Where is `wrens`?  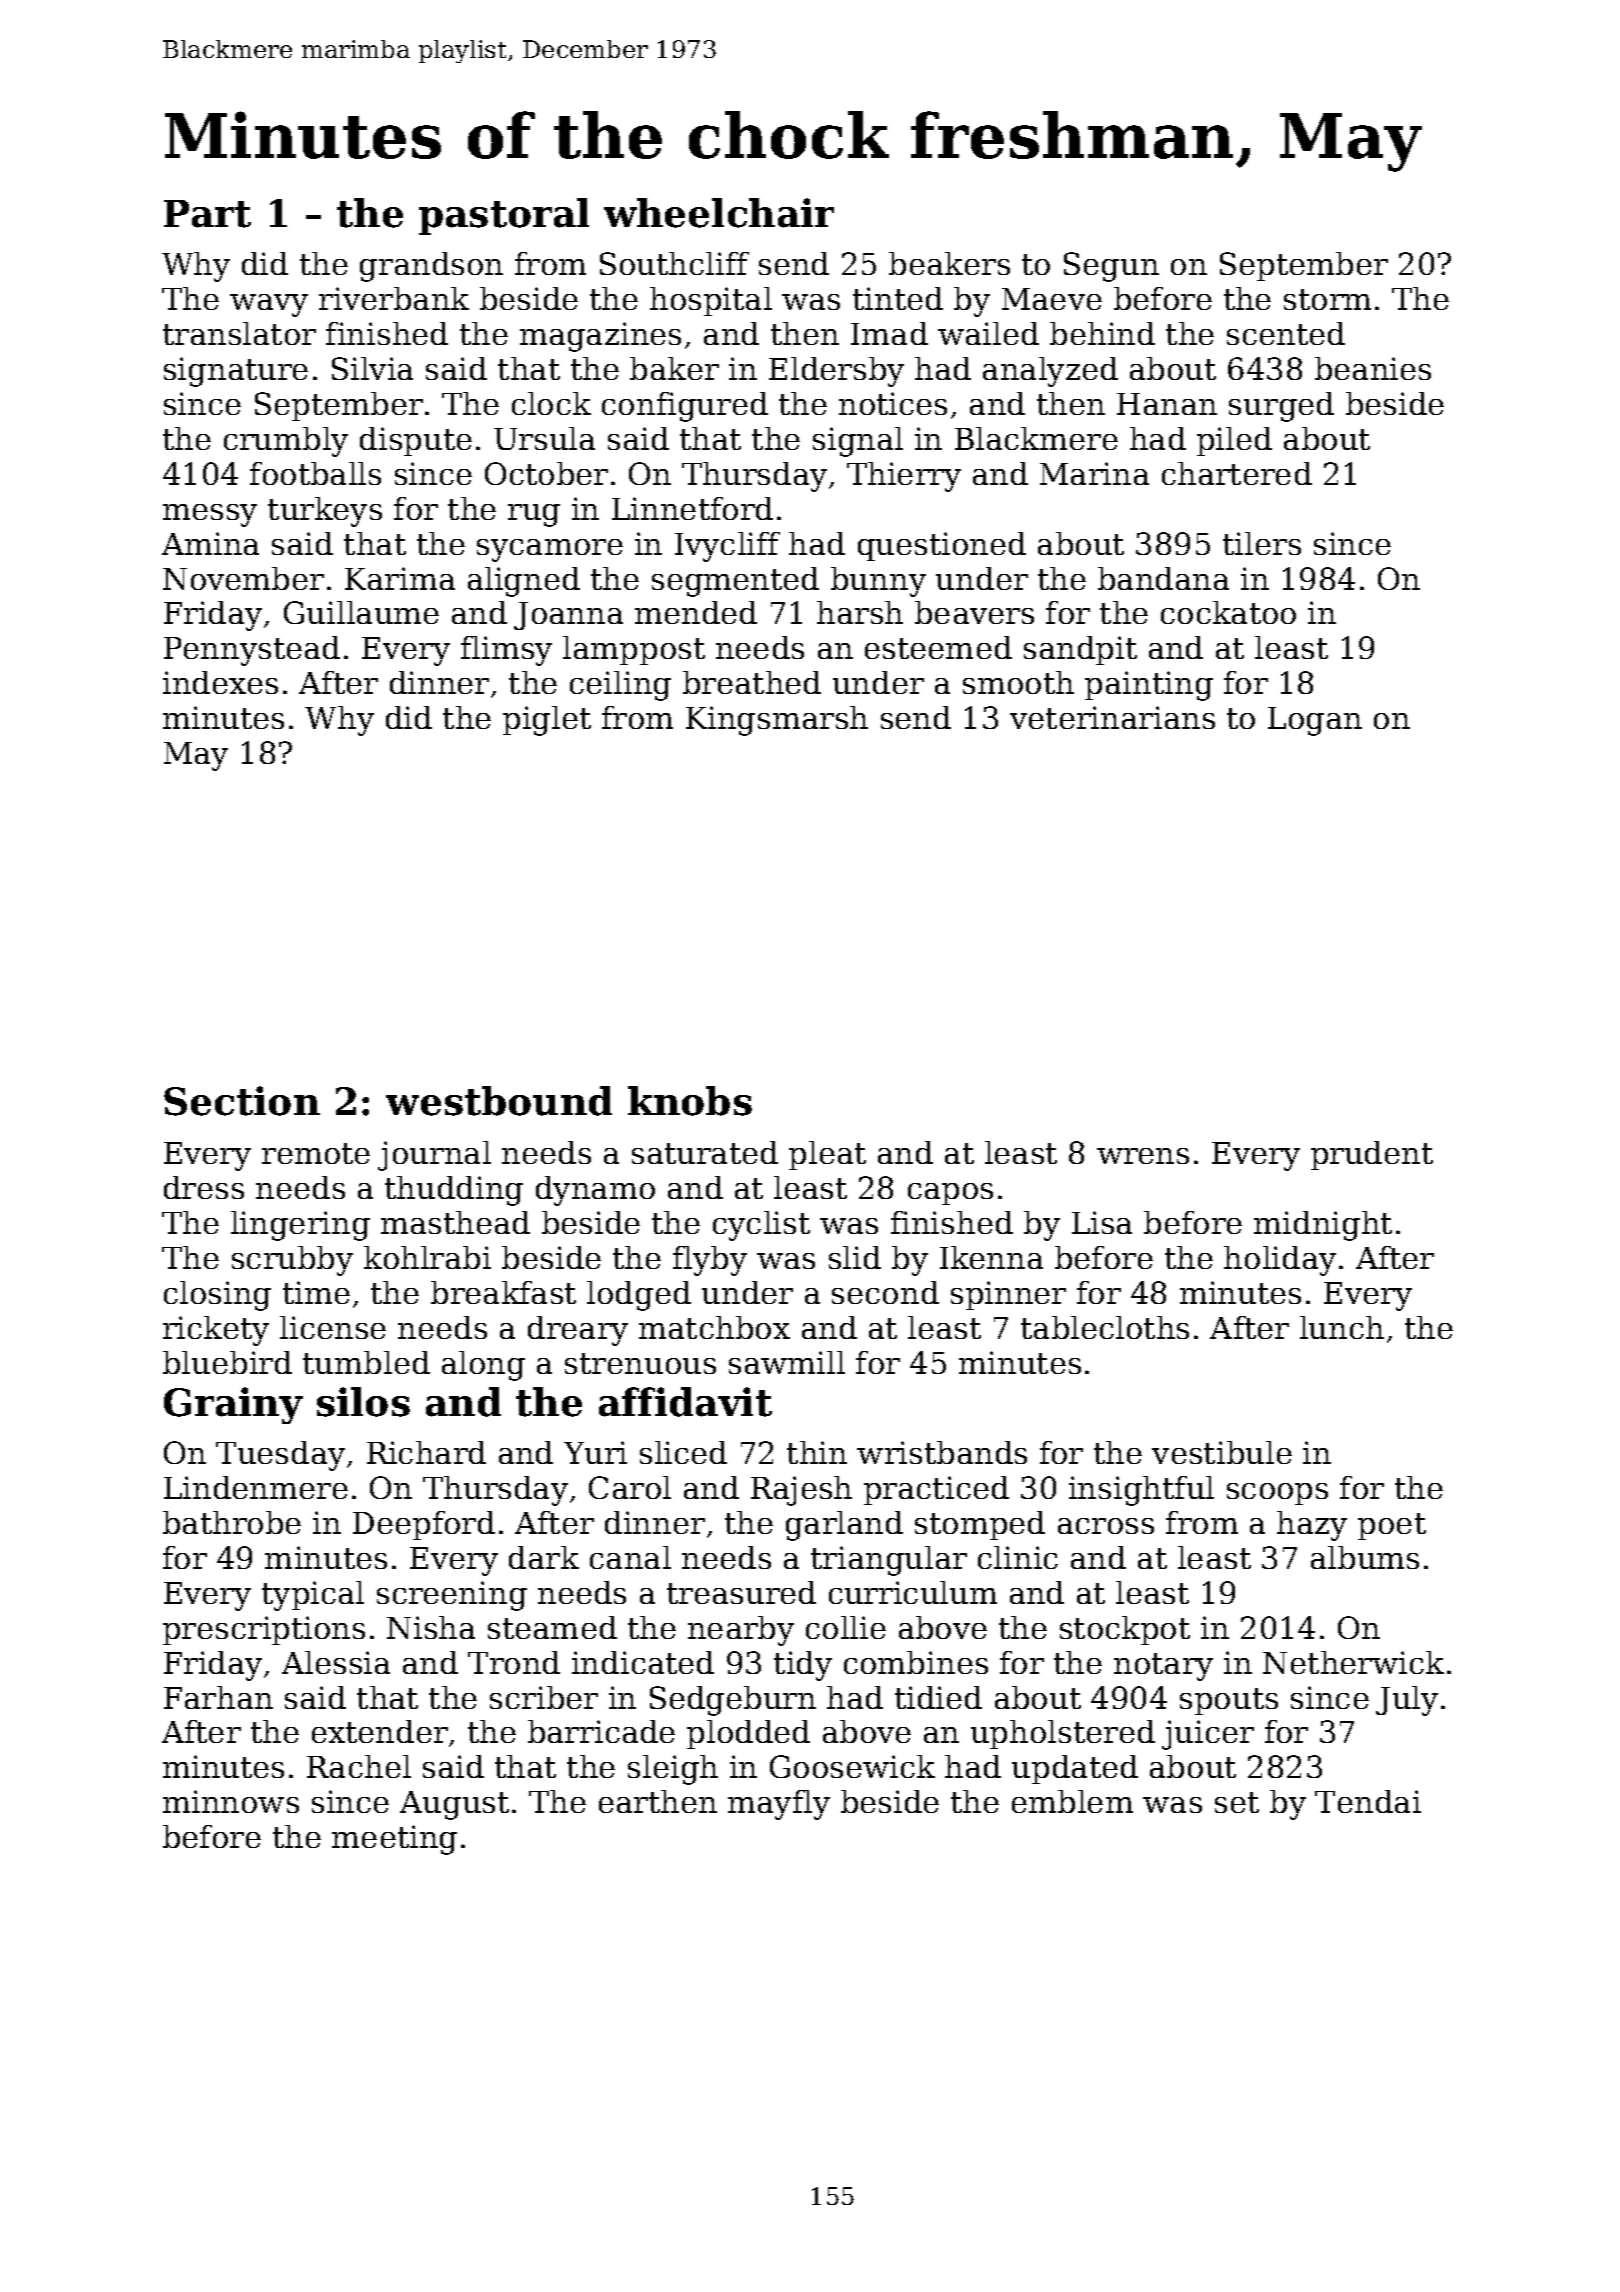 wrens is located at coordinates (1143, 1156).
